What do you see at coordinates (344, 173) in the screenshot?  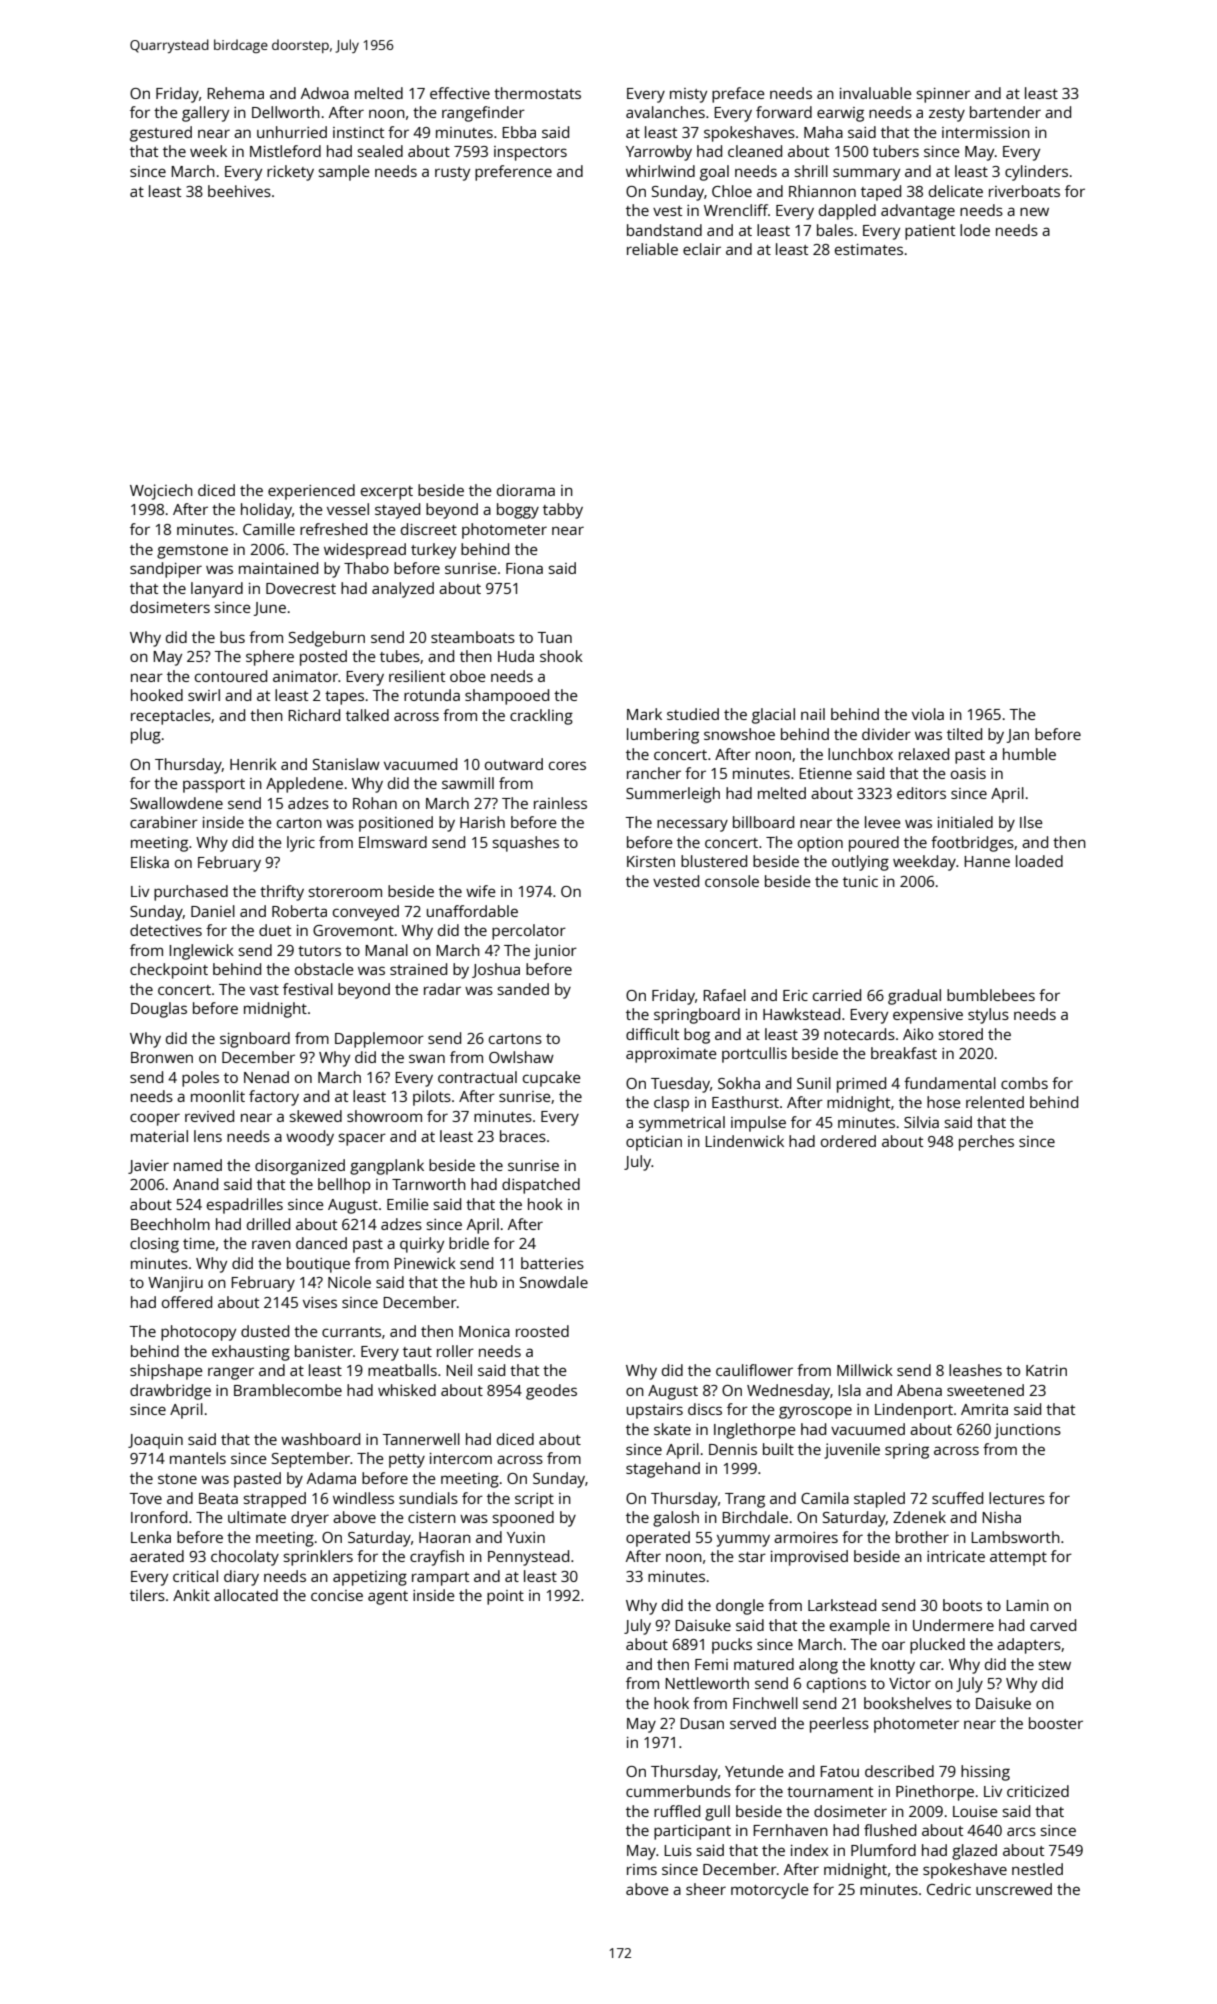 I see `sample` at bounding box center [344, 173].
